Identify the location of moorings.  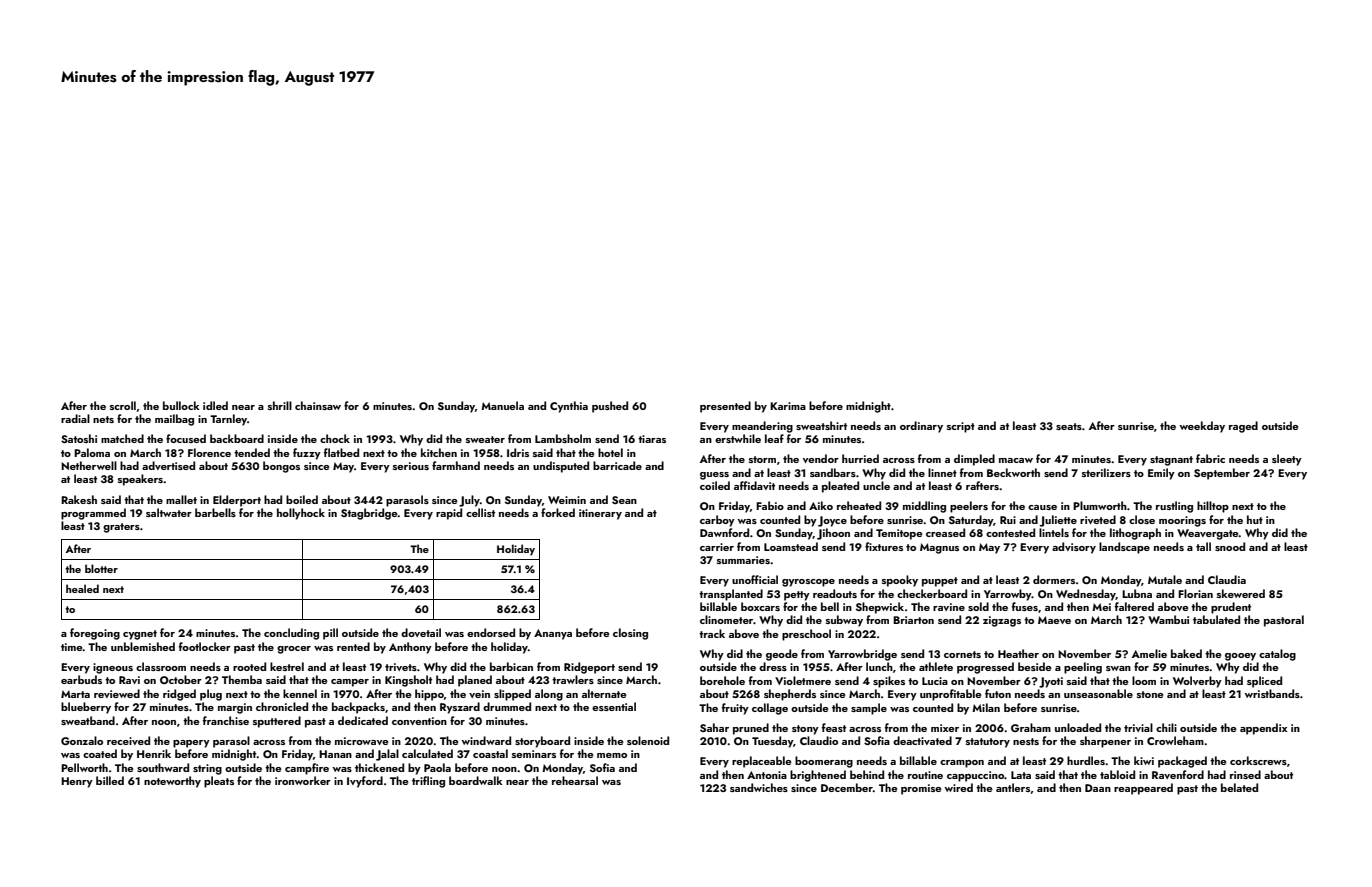
(1182, 521).
